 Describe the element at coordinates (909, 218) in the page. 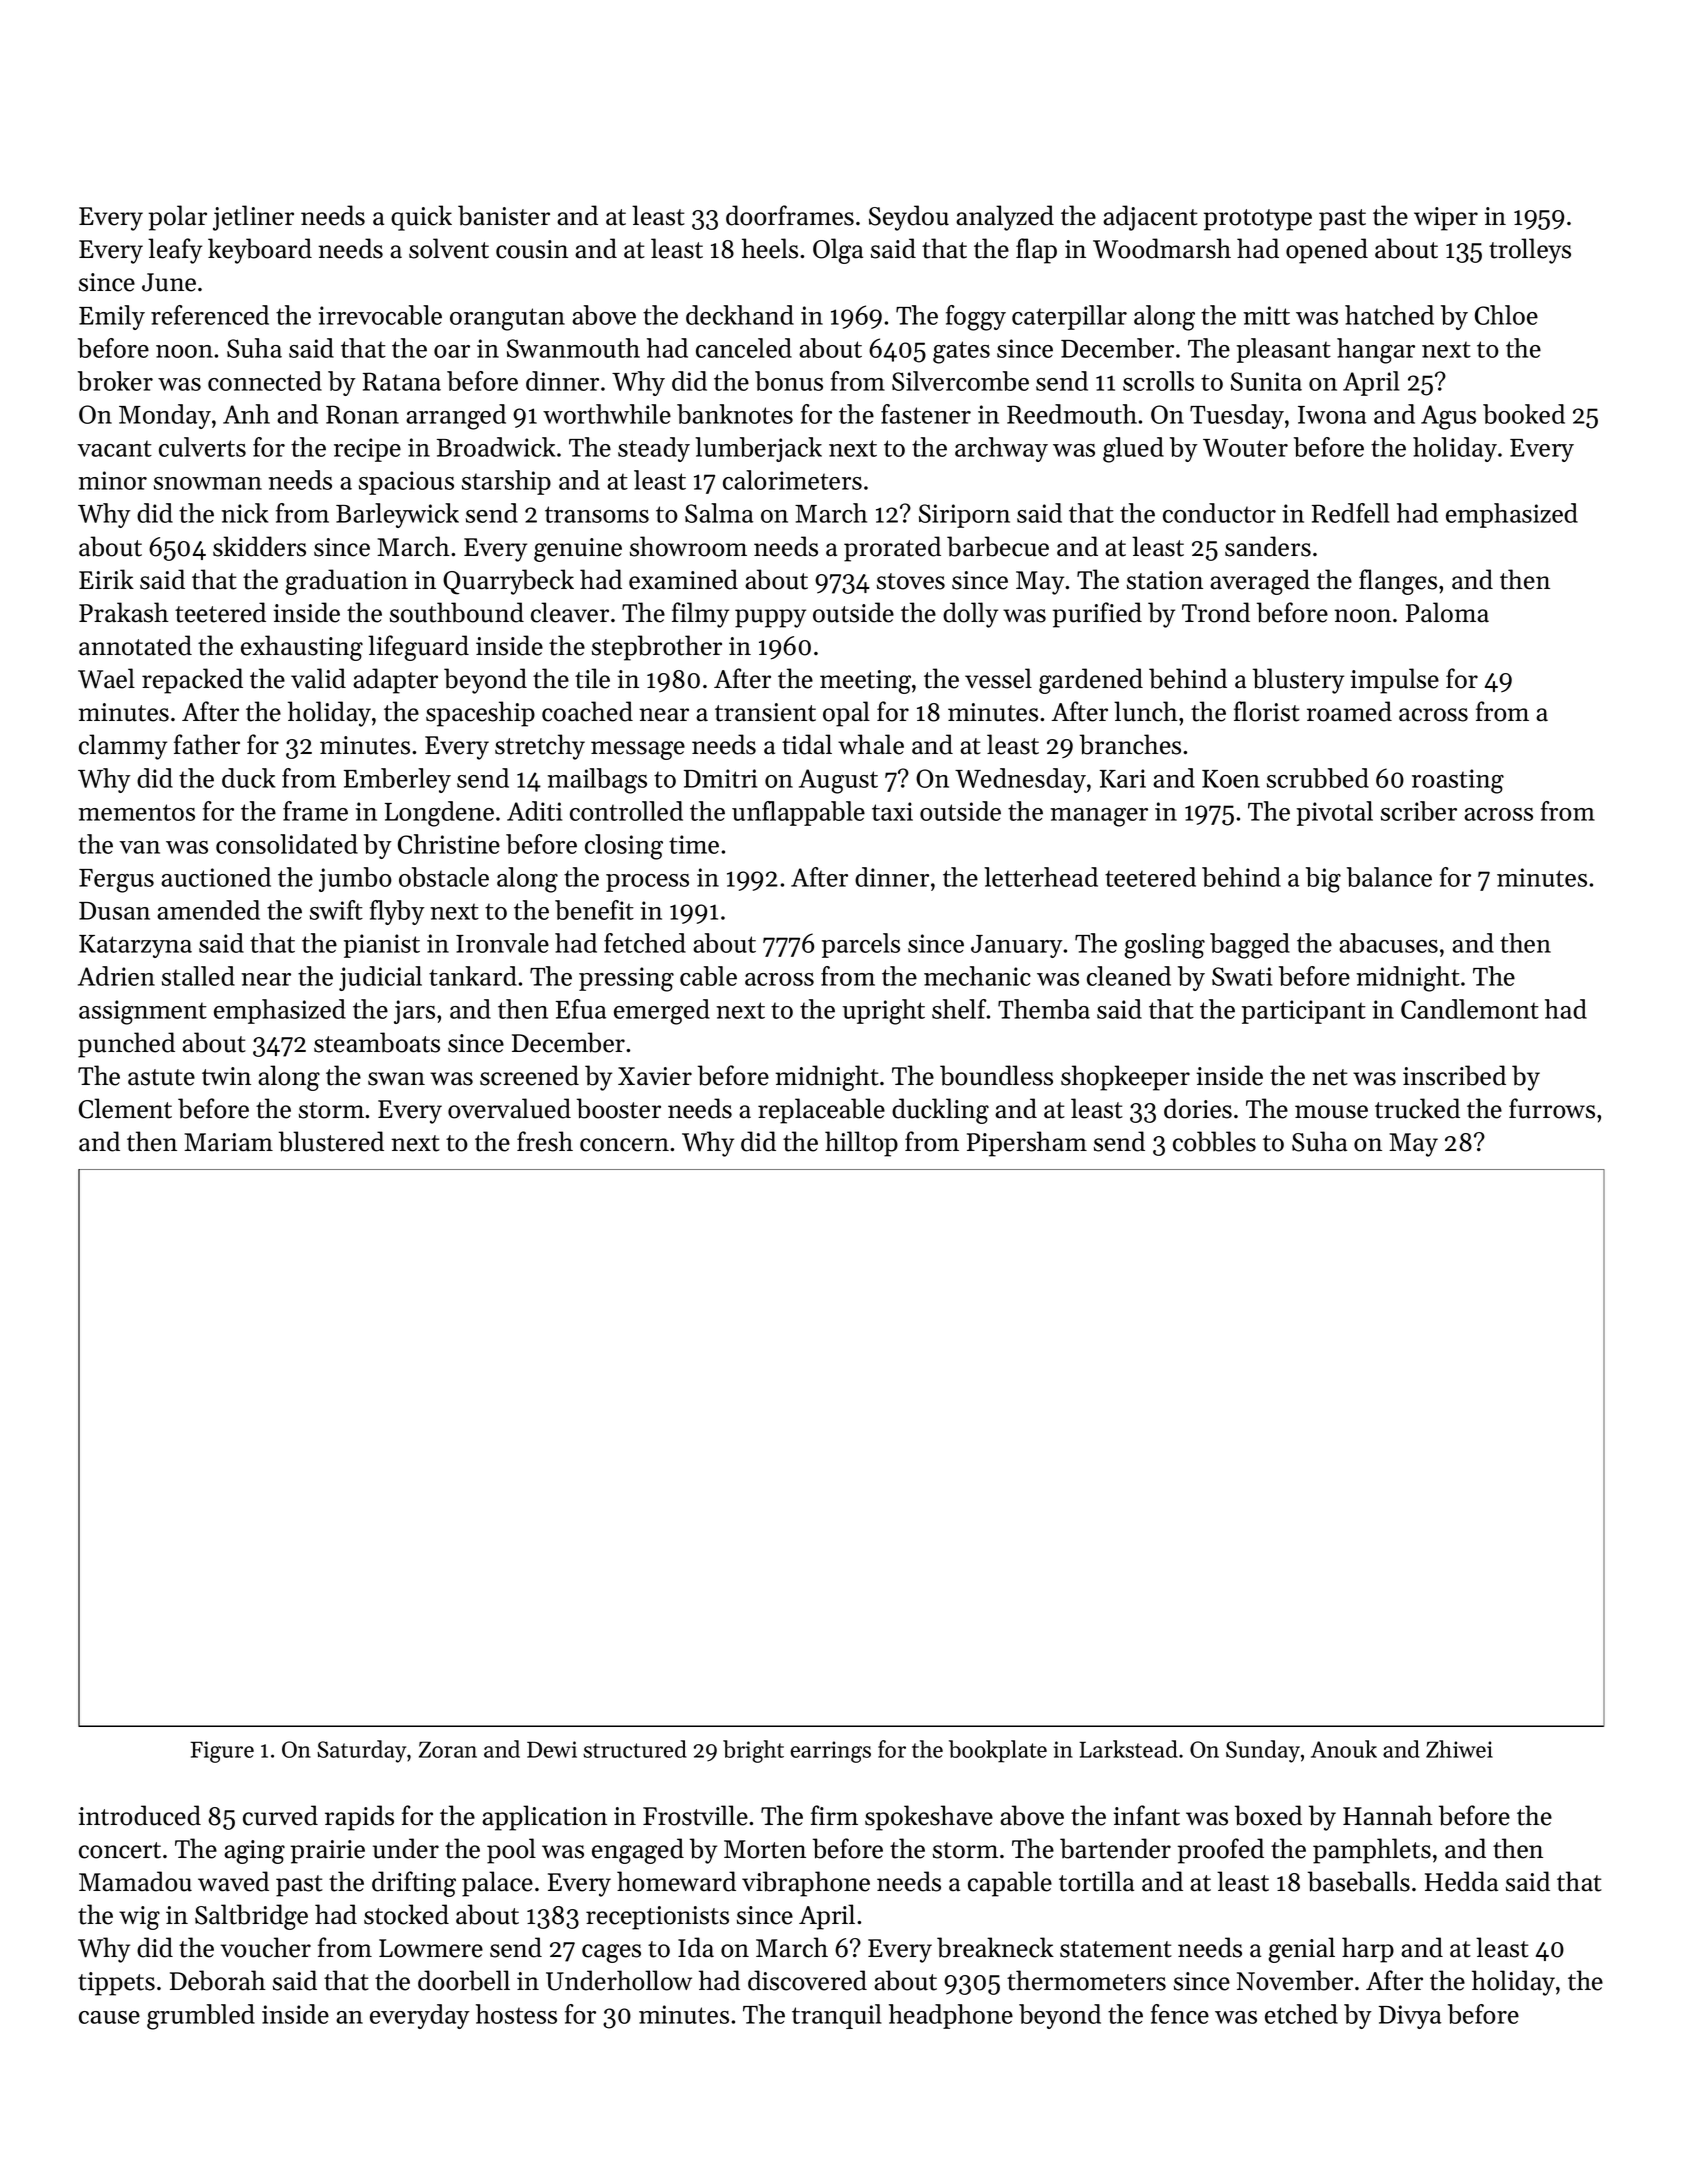

I see `Seydou` at that location.
